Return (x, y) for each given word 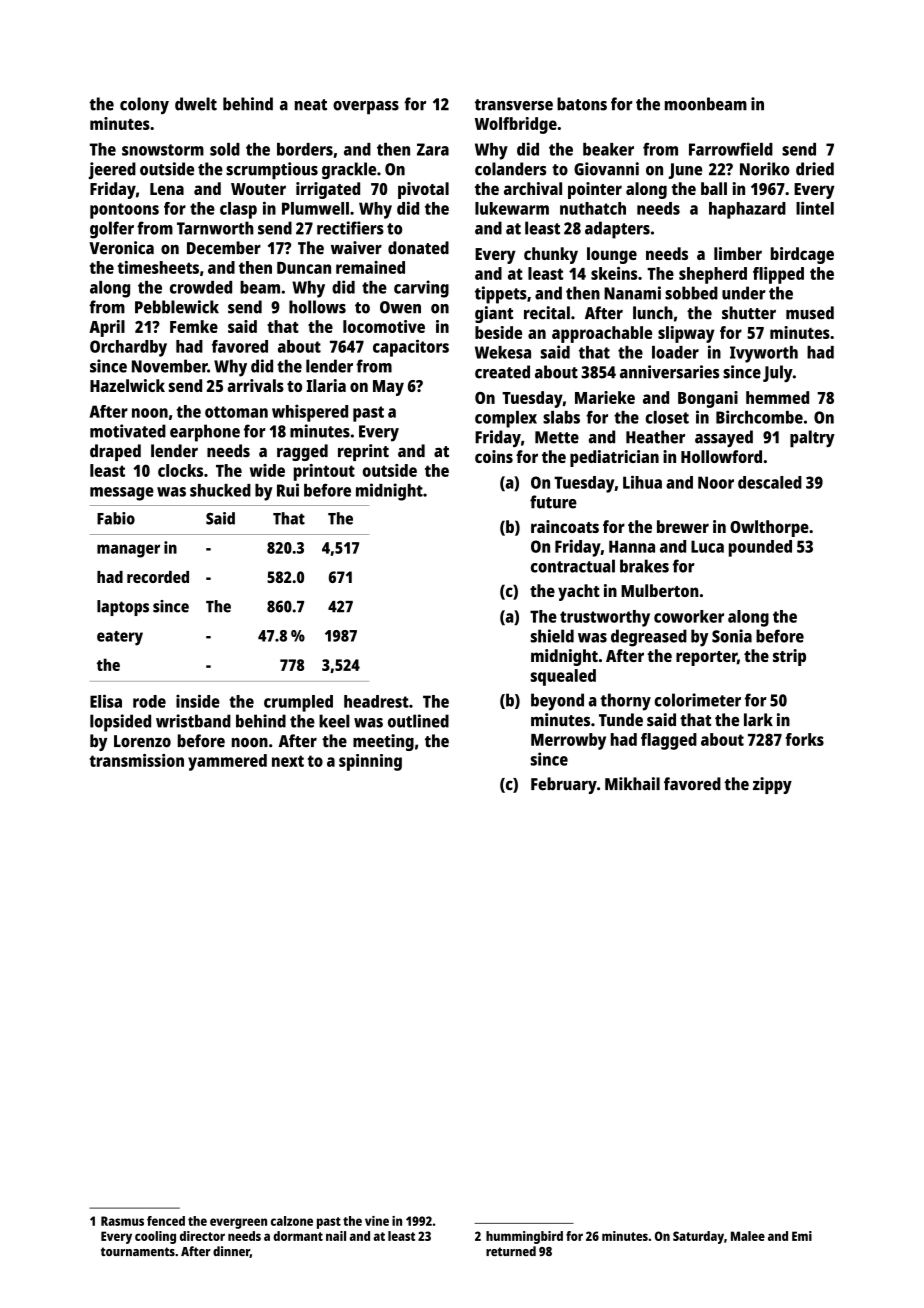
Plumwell (315, 208)
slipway (686, 334)
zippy (772, 785)
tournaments (138, 1251)
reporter (706, 658)
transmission (137, 760)
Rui (288, 490)
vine (377, 1221)
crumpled (298, 703)
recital (547, 313)
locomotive (384, 326)
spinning (370, 762)
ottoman (236, 412)
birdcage (802, 255)
